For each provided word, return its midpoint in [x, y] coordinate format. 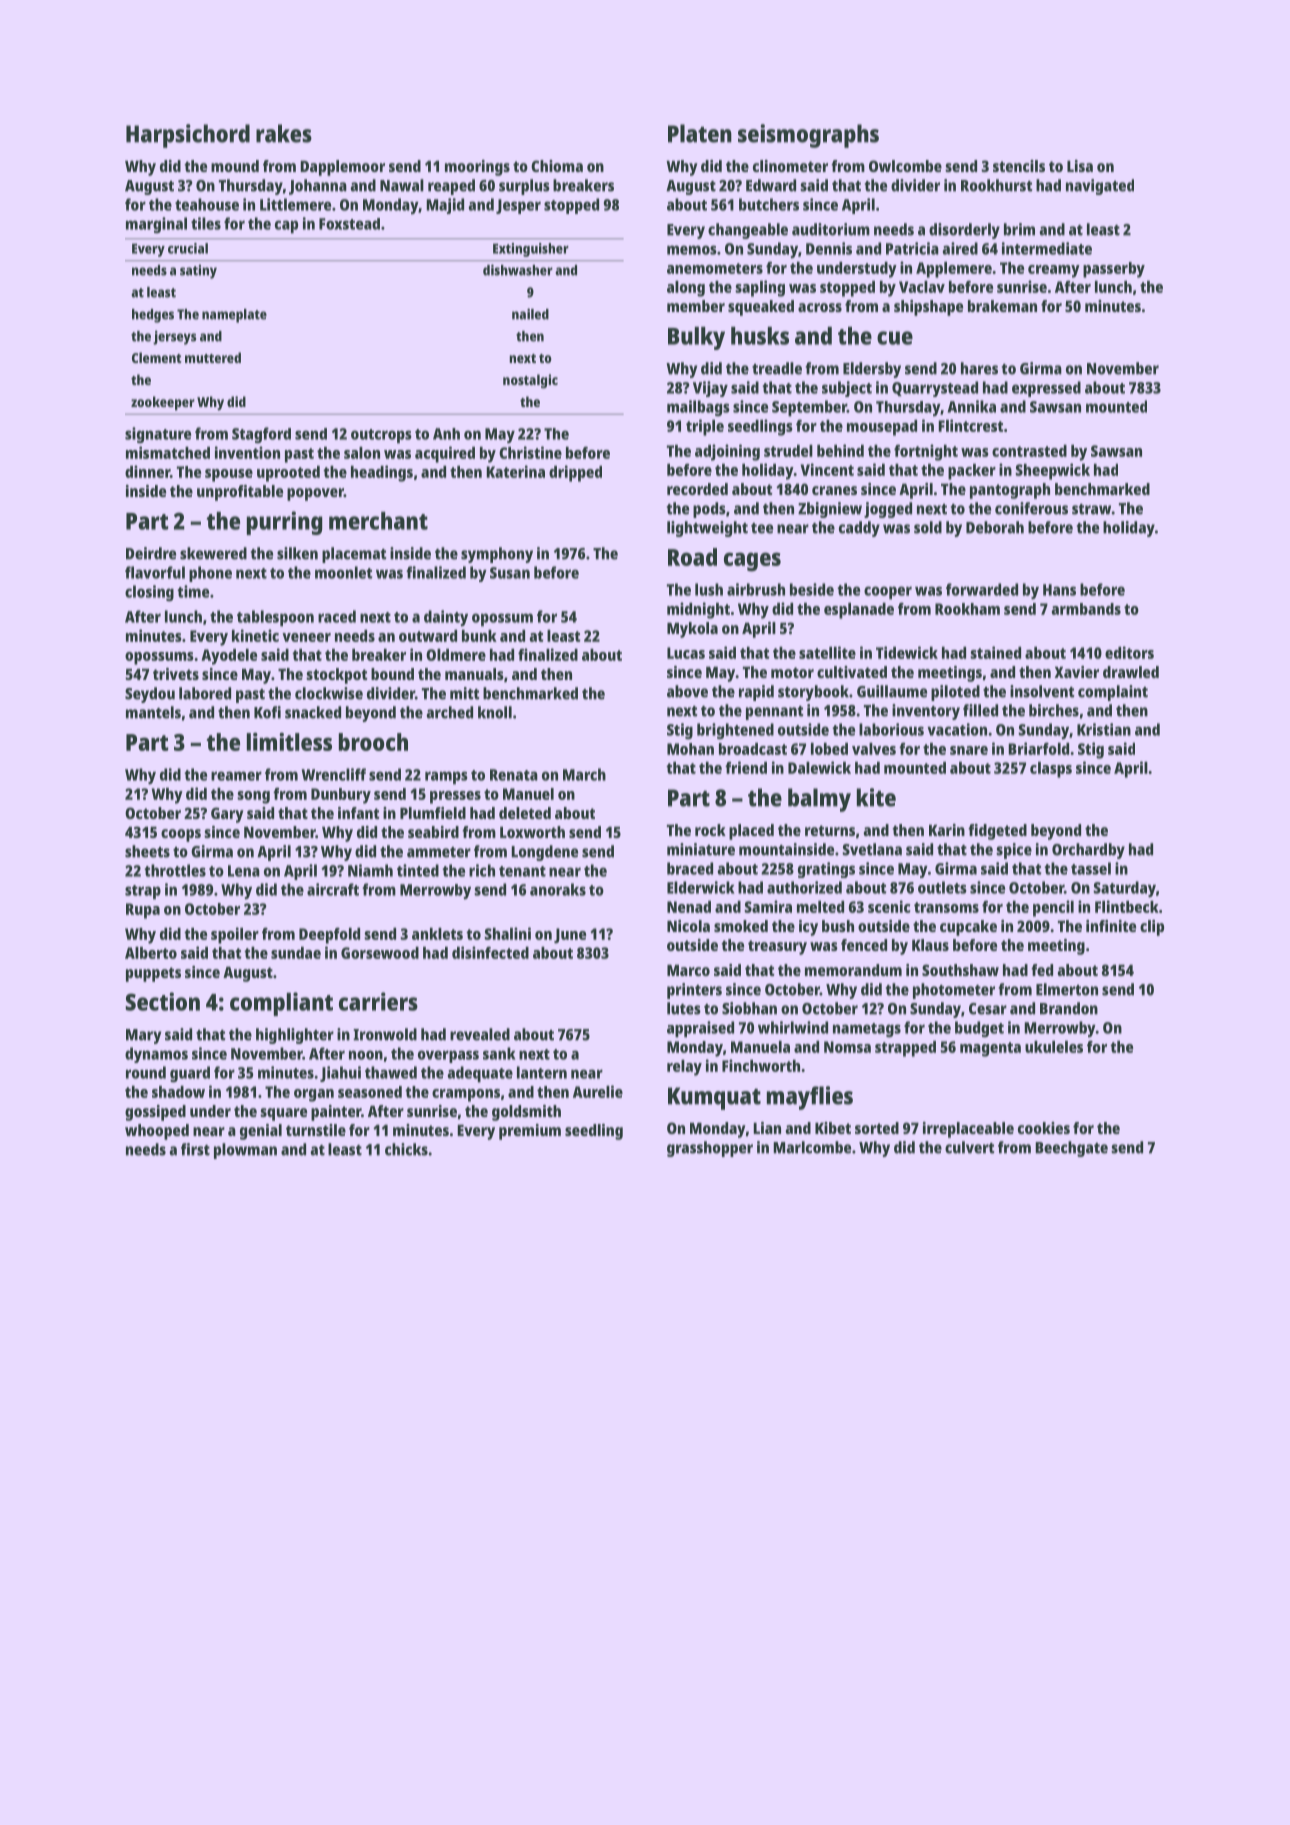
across [820, 307]
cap [286, 227]
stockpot [336, 676]
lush [709, 589]
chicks [406, 1149]
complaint [1113, 693]
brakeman [1002, 306]
